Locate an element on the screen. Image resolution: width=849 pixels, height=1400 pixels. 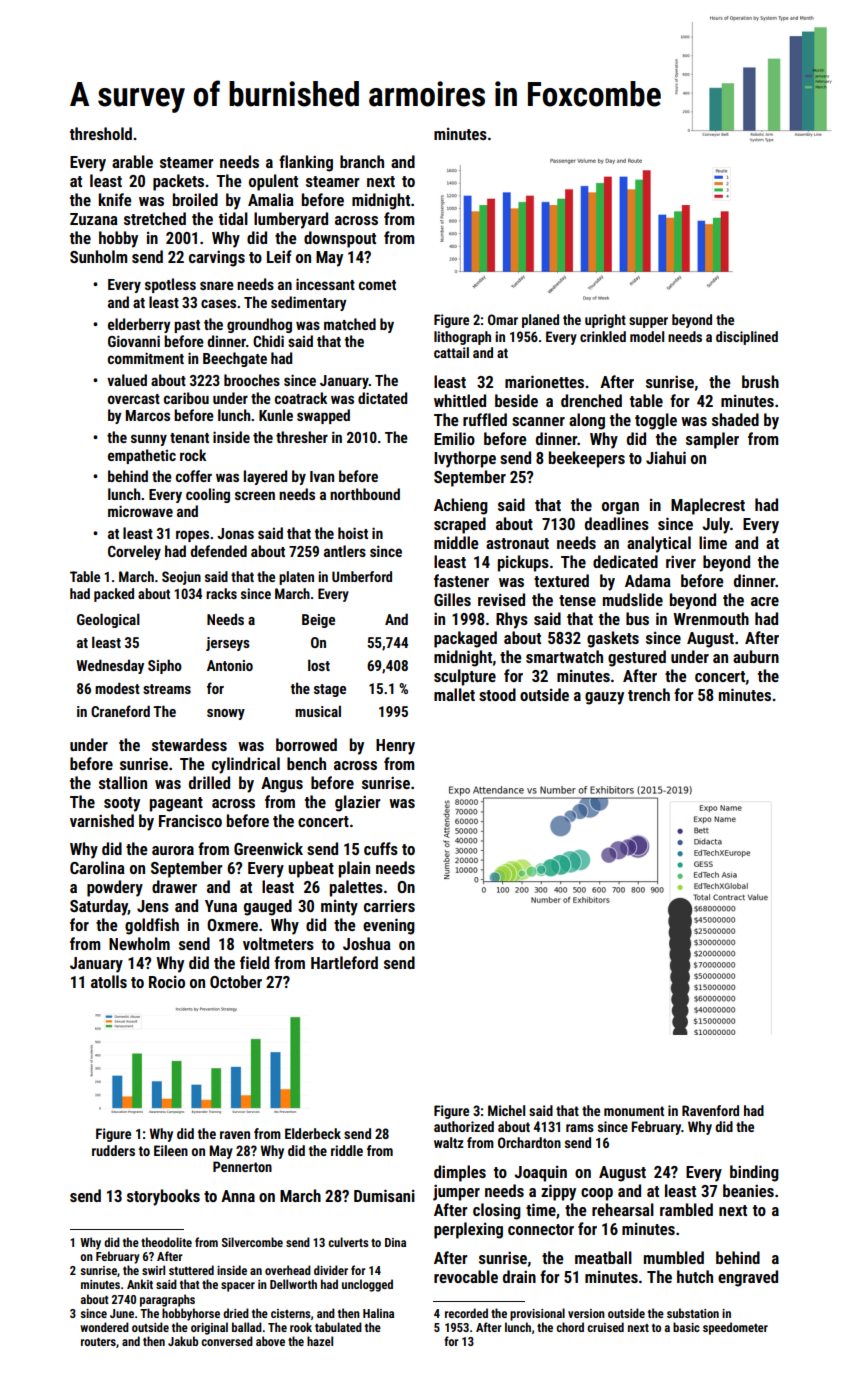
model is located at coordinates (647, 336).
